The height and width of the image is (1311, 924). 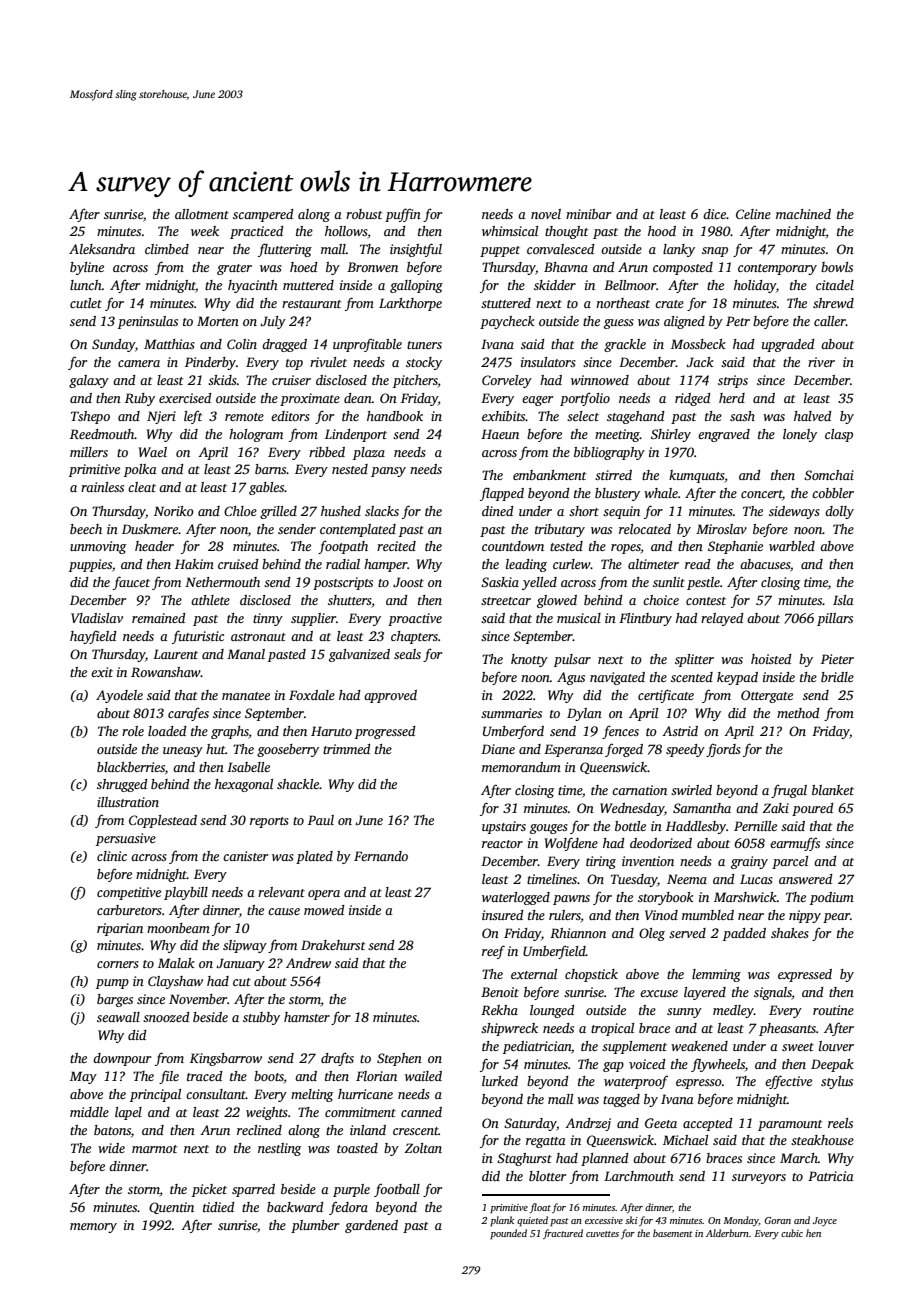 What do you see at coordinates (89, 381) in the image?
I see `galaxy` at bounding box center [89, 381].
